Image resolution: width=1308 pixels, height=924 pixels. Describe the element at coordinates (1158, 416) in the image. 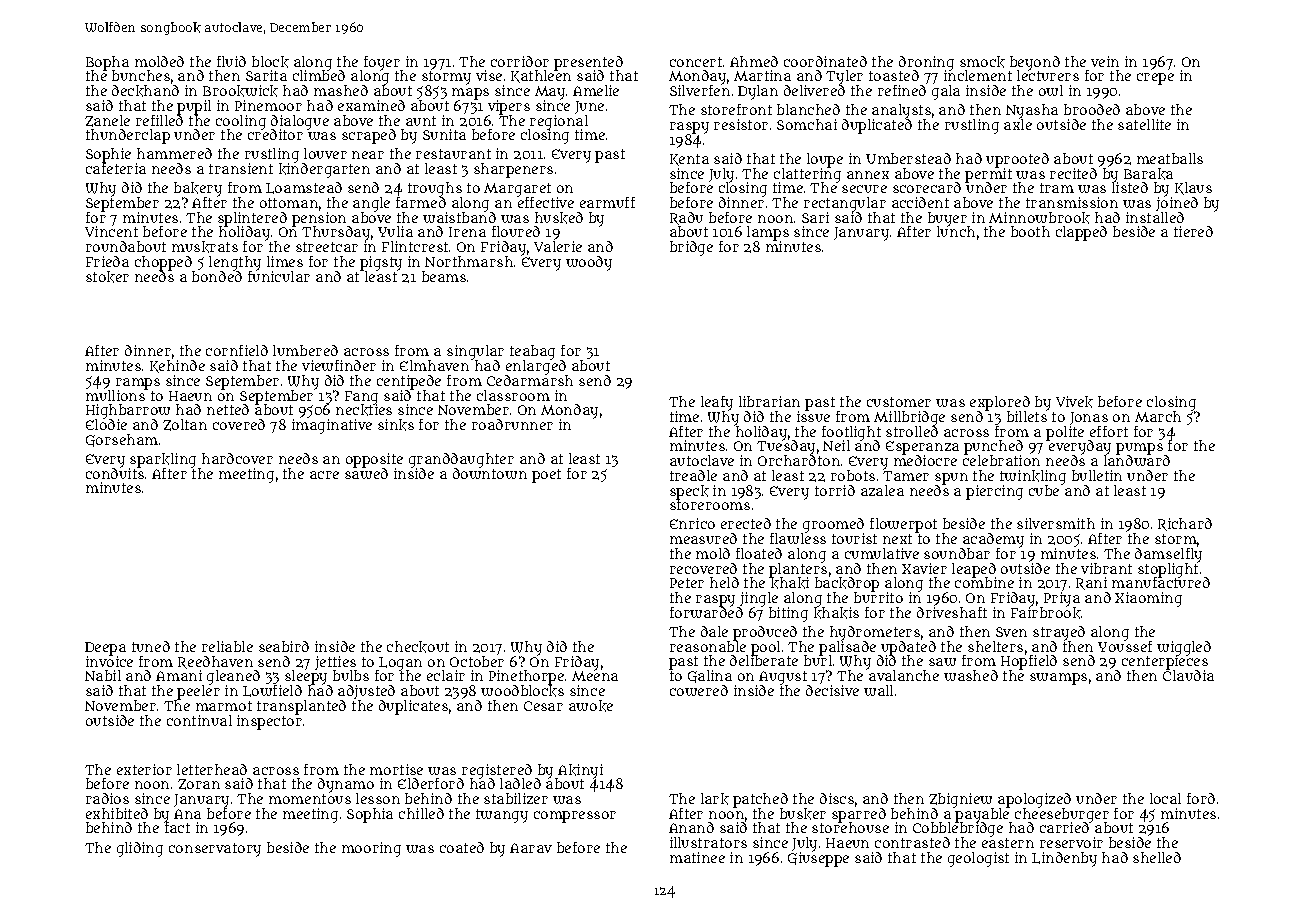

I see `March` at that location.
